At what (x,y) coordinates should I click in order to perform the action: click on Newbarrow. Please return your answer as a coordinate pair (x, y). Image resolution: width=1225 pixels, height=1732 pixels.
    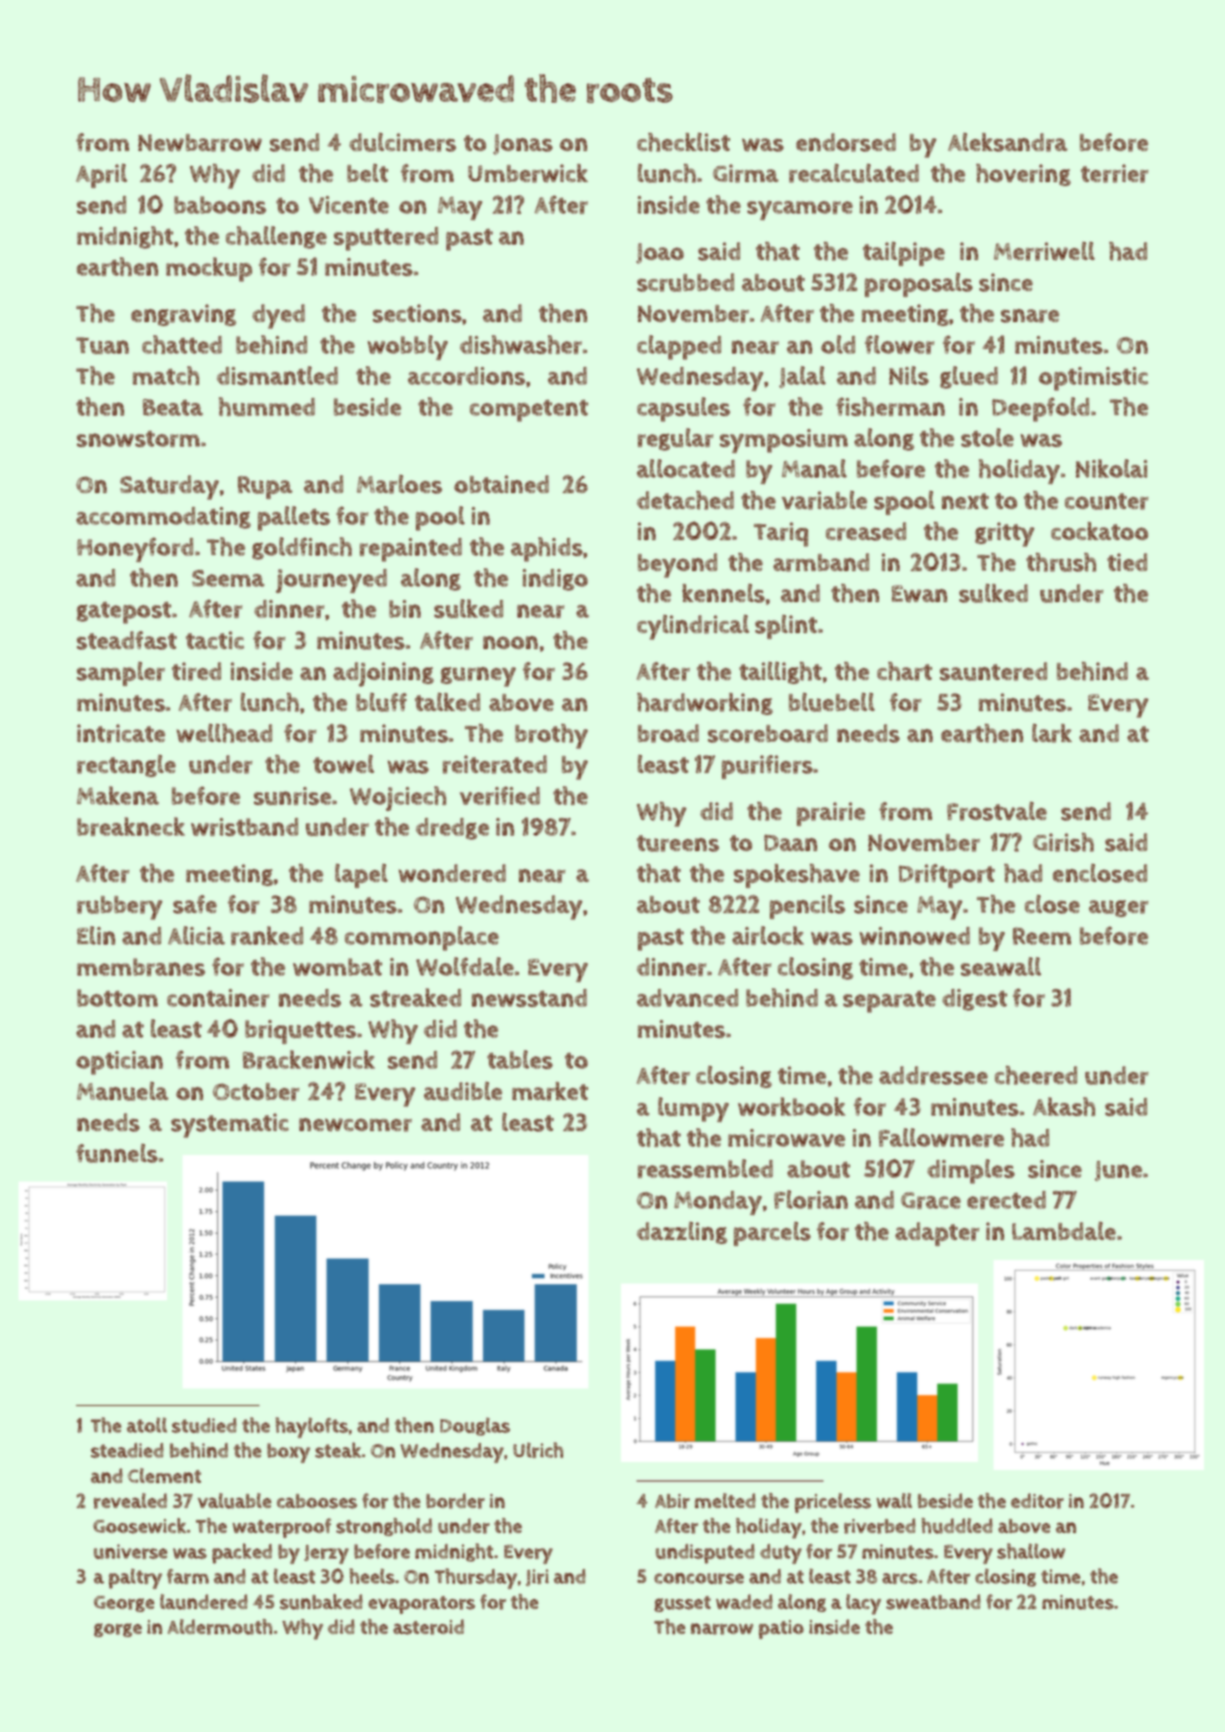
    Looking at the image, I should click on (200, 143).
